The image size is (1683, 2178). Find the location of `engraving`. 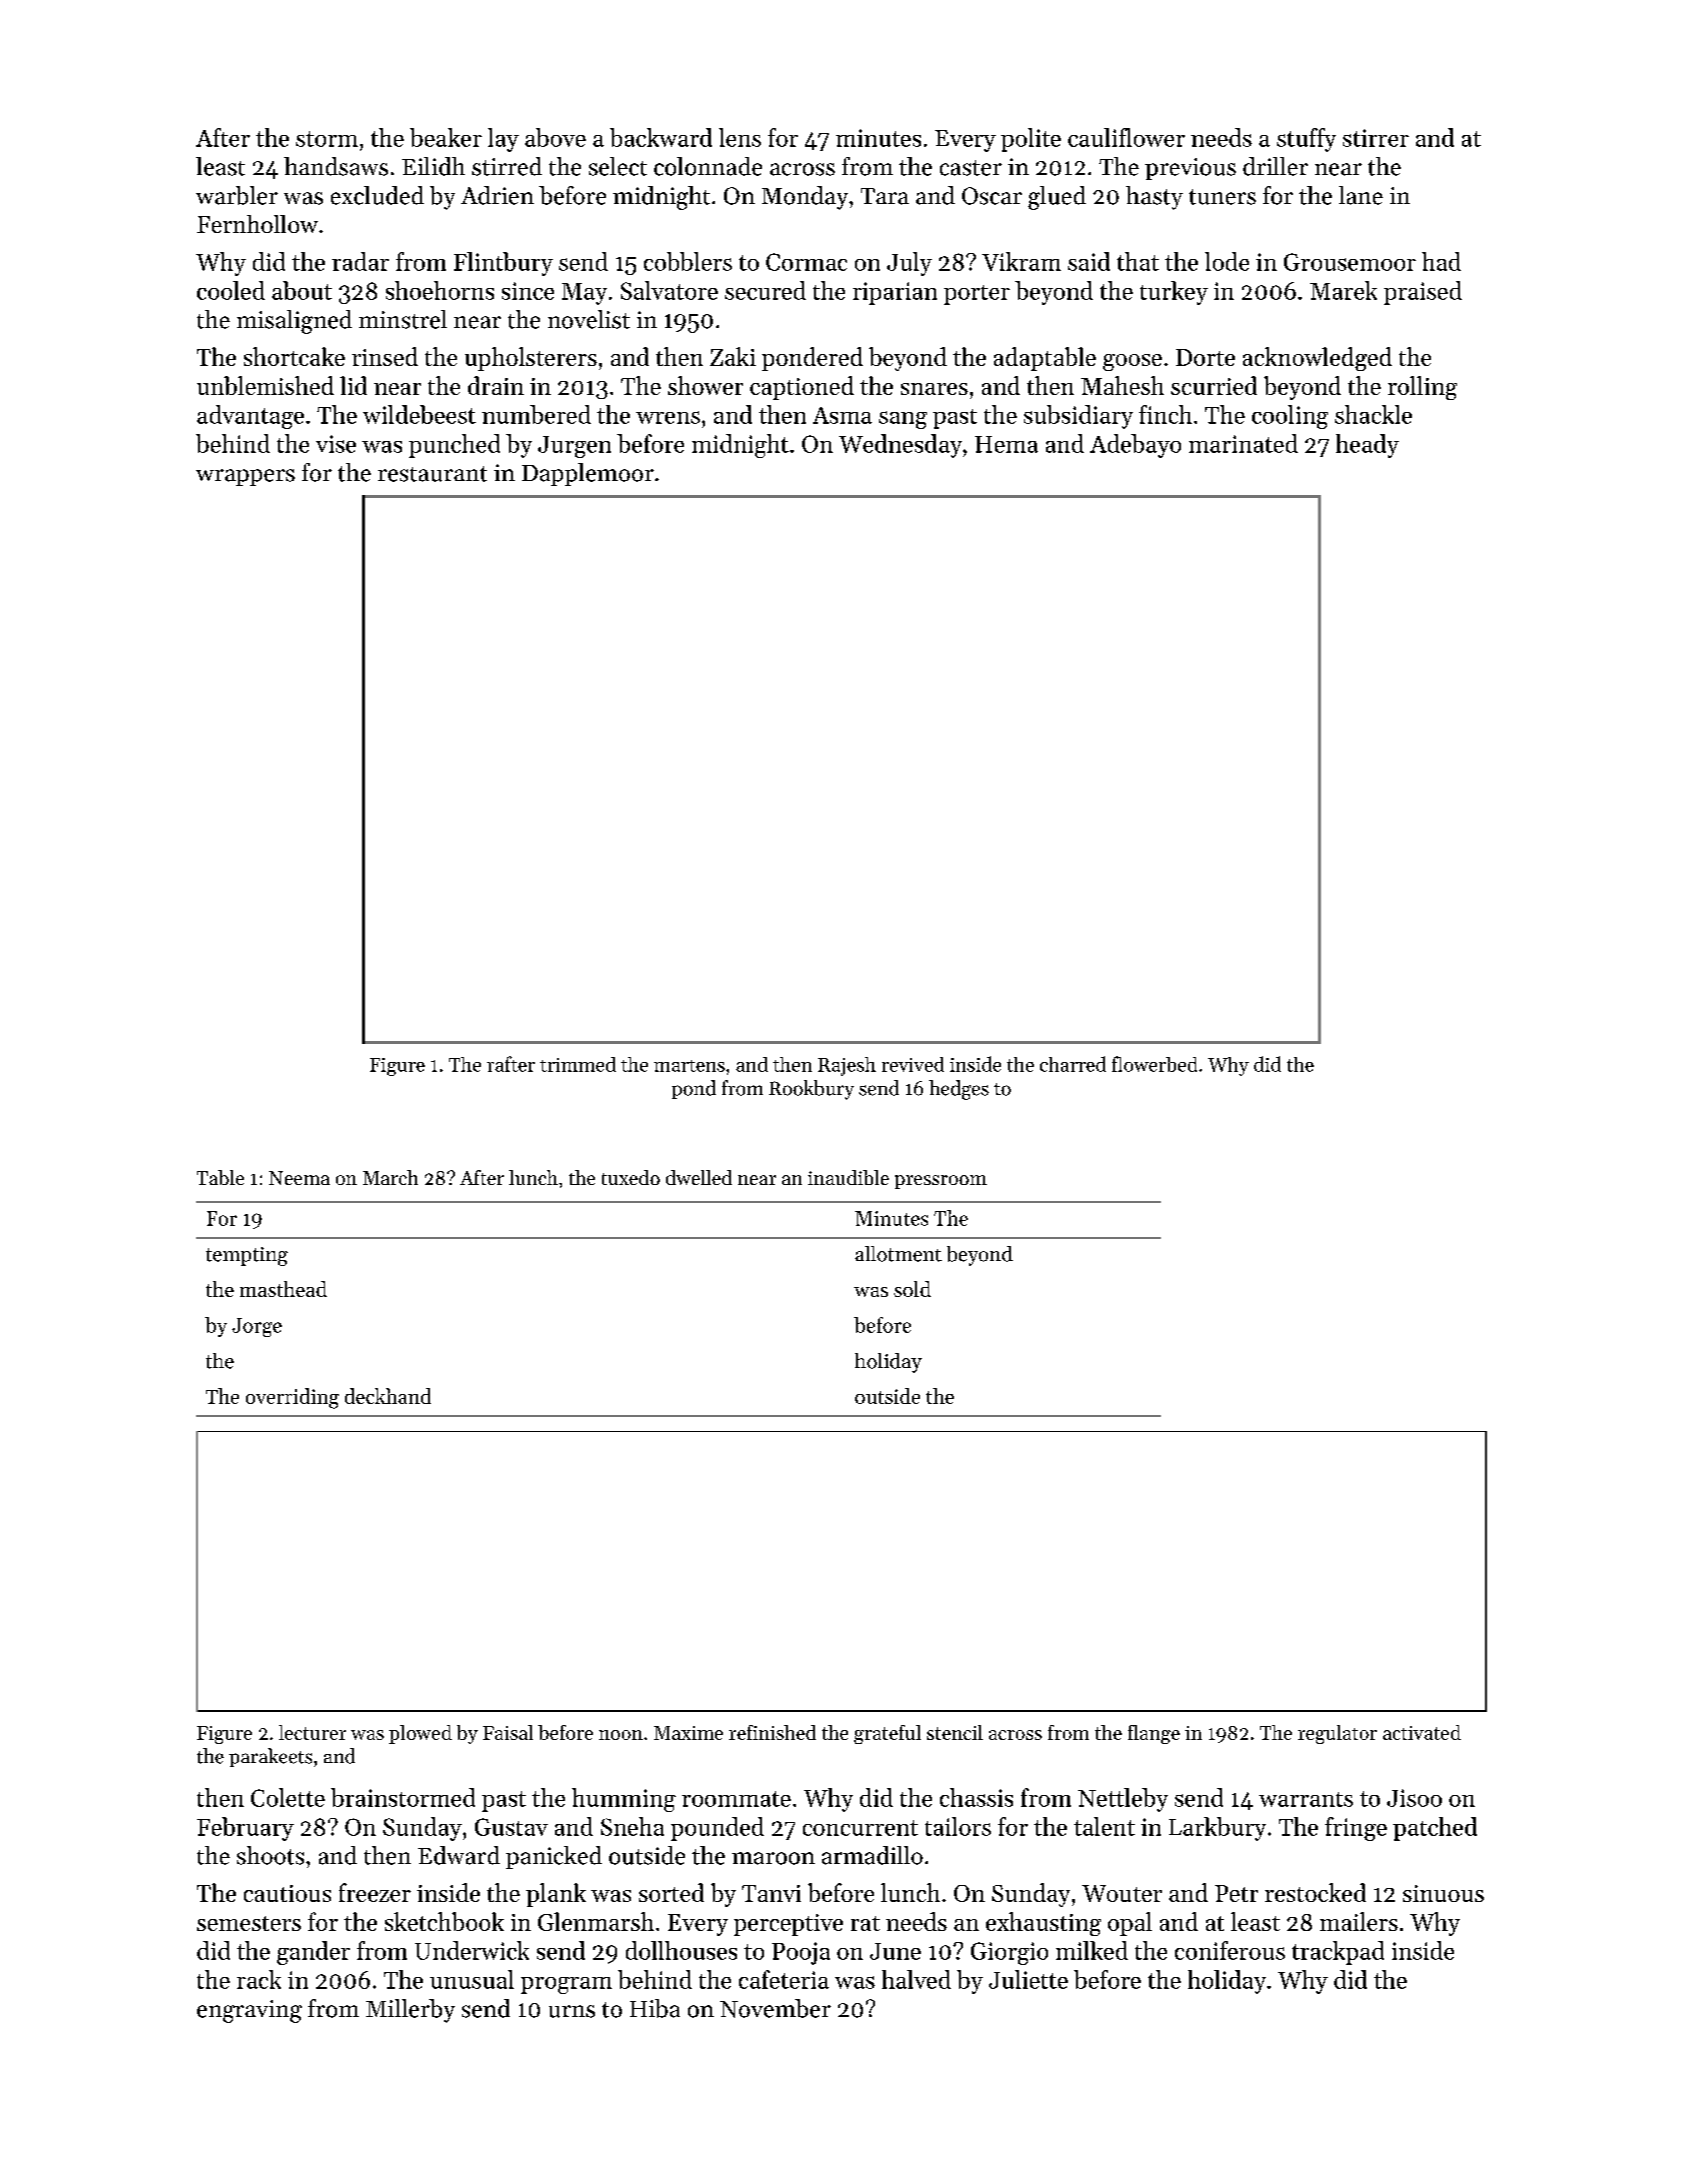

engraving is located at coordinates (249, 2011).
